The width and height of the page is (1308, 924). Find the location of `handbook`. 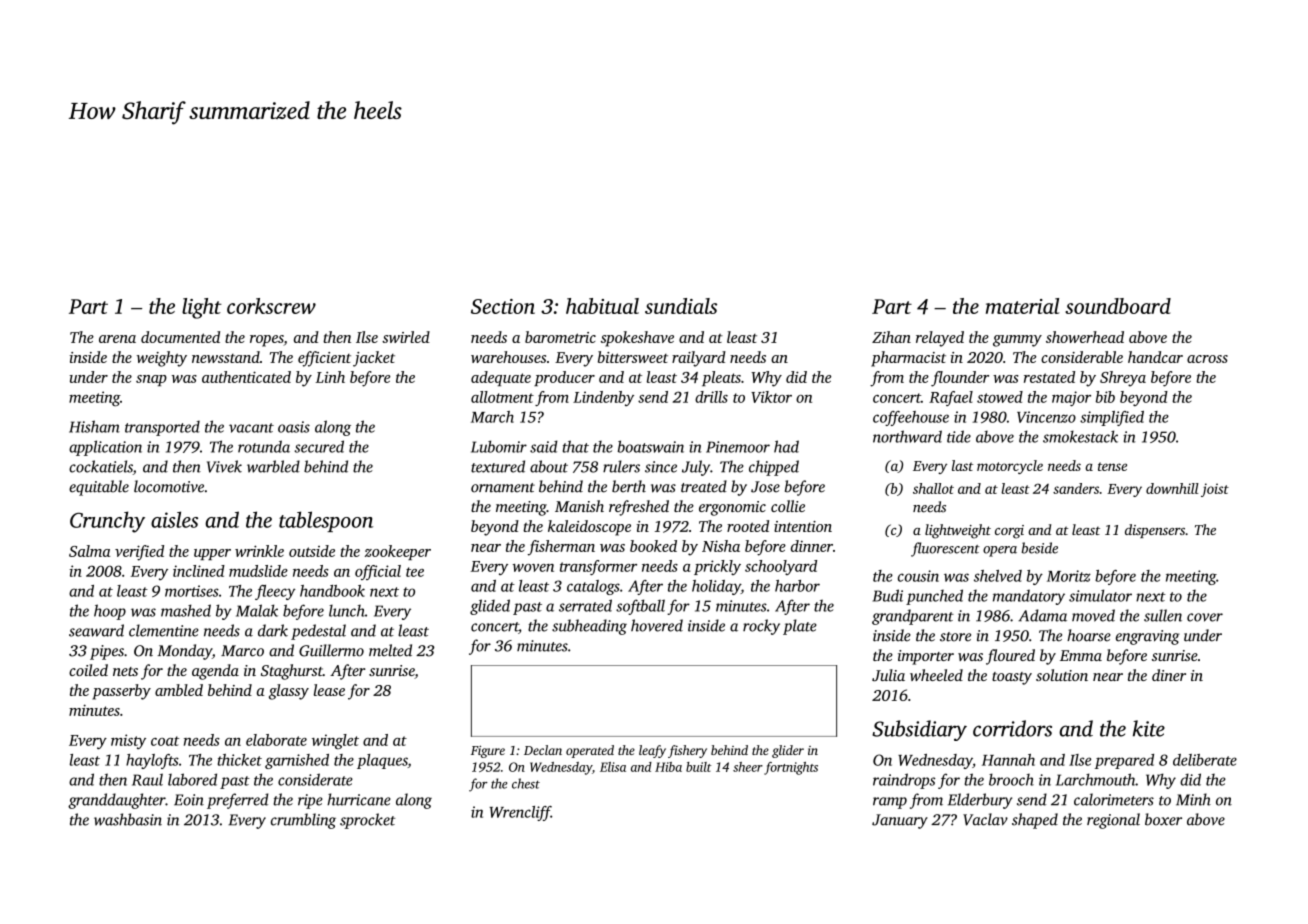

handbook is located at coordinates (332, 591).
